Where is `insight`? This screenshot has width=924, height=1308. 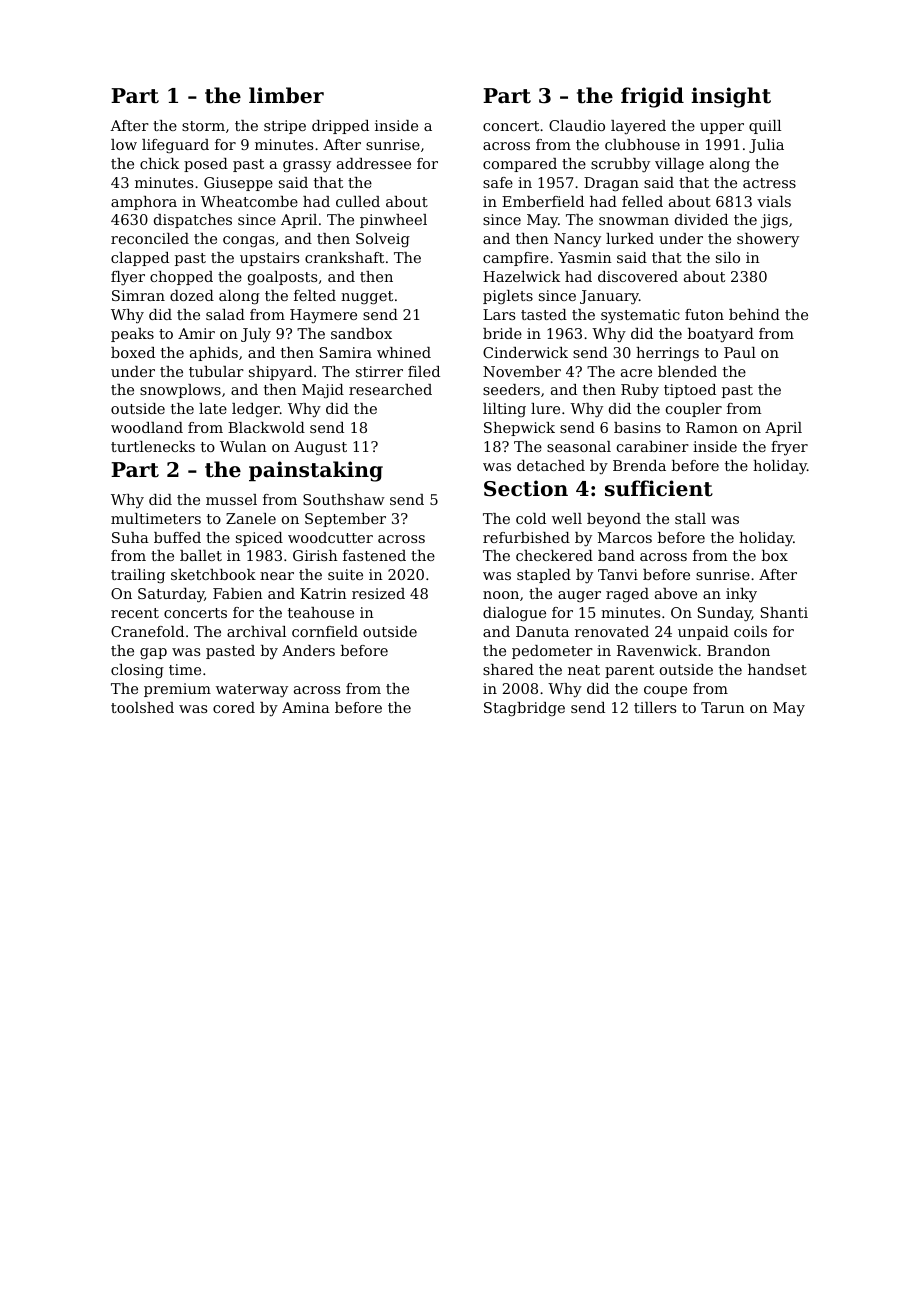
insight is located at coordinates (731, 97).
